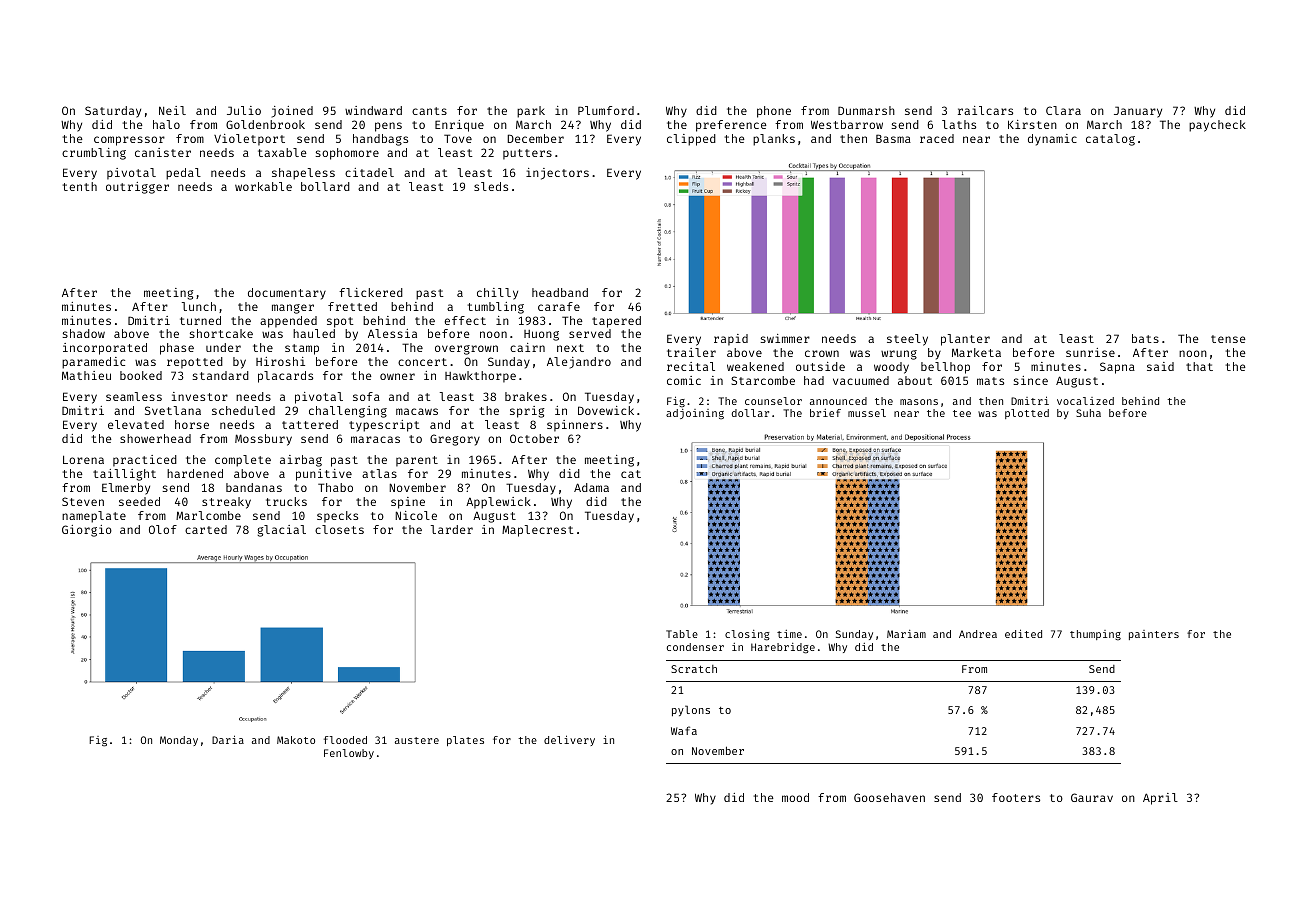  I want to click on Mariam, so click(906, 634).
